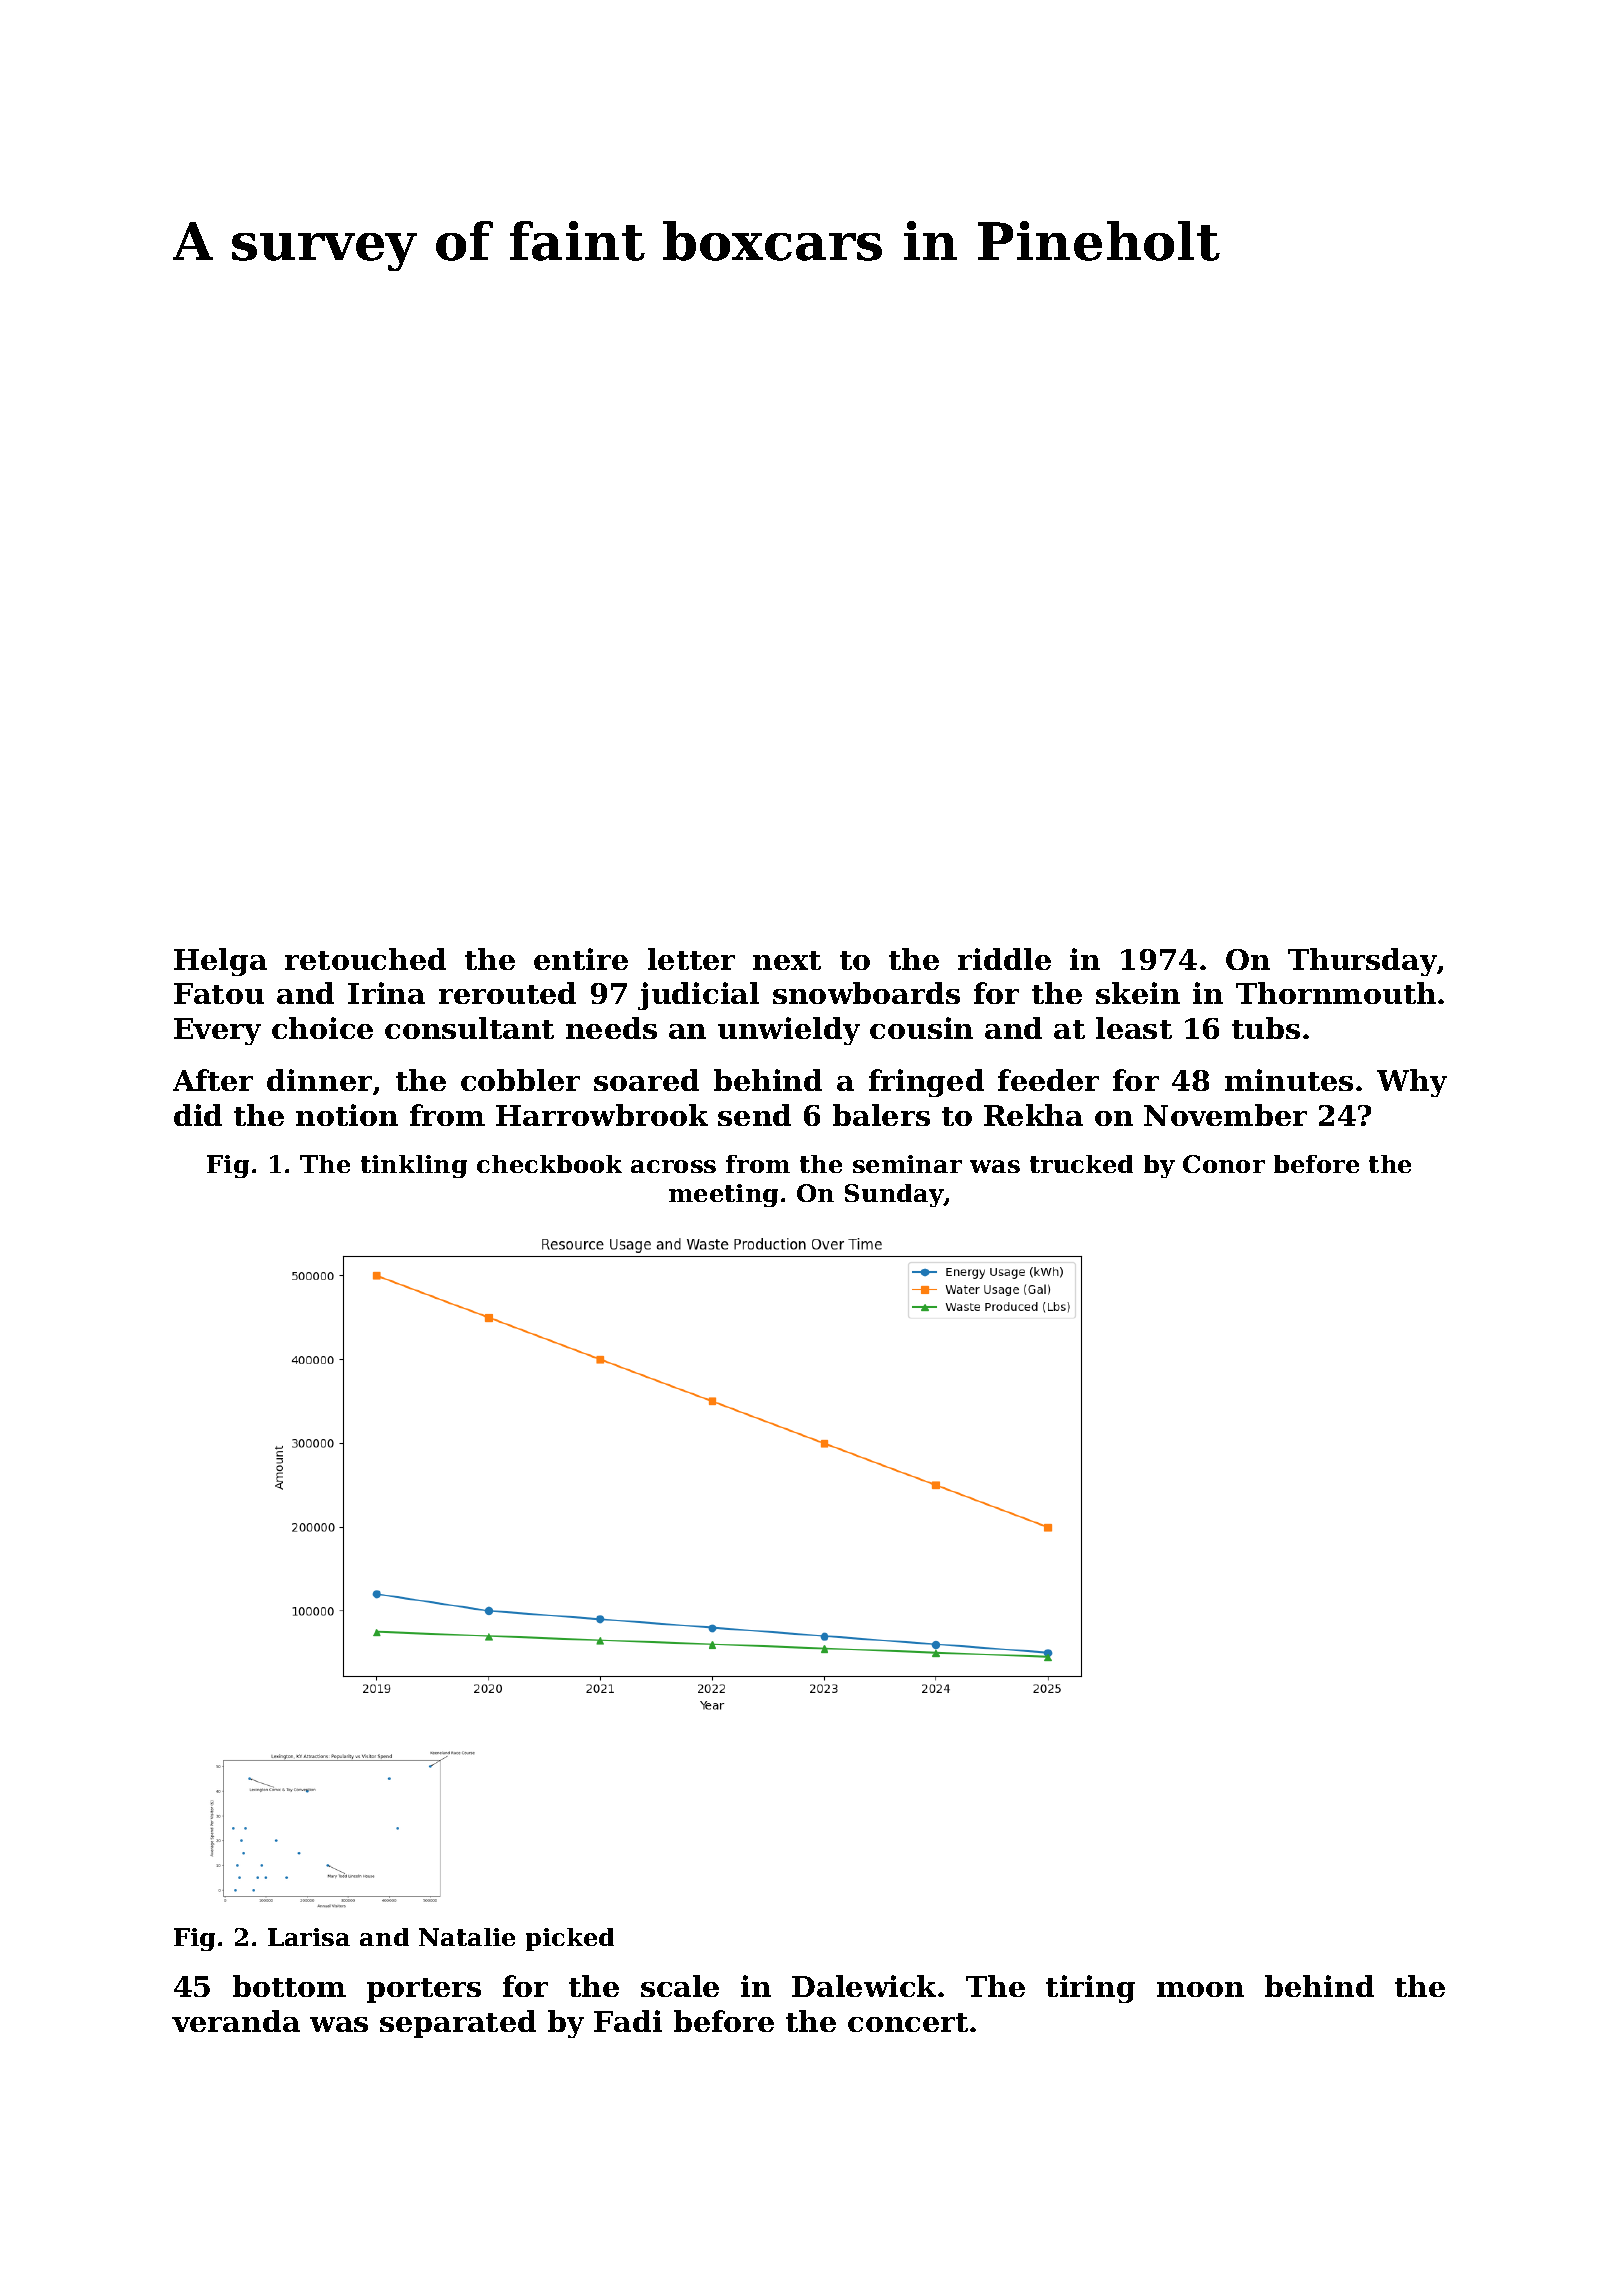 The image size is (1620, 2292). I want to click on did, so click(198, 1115).
